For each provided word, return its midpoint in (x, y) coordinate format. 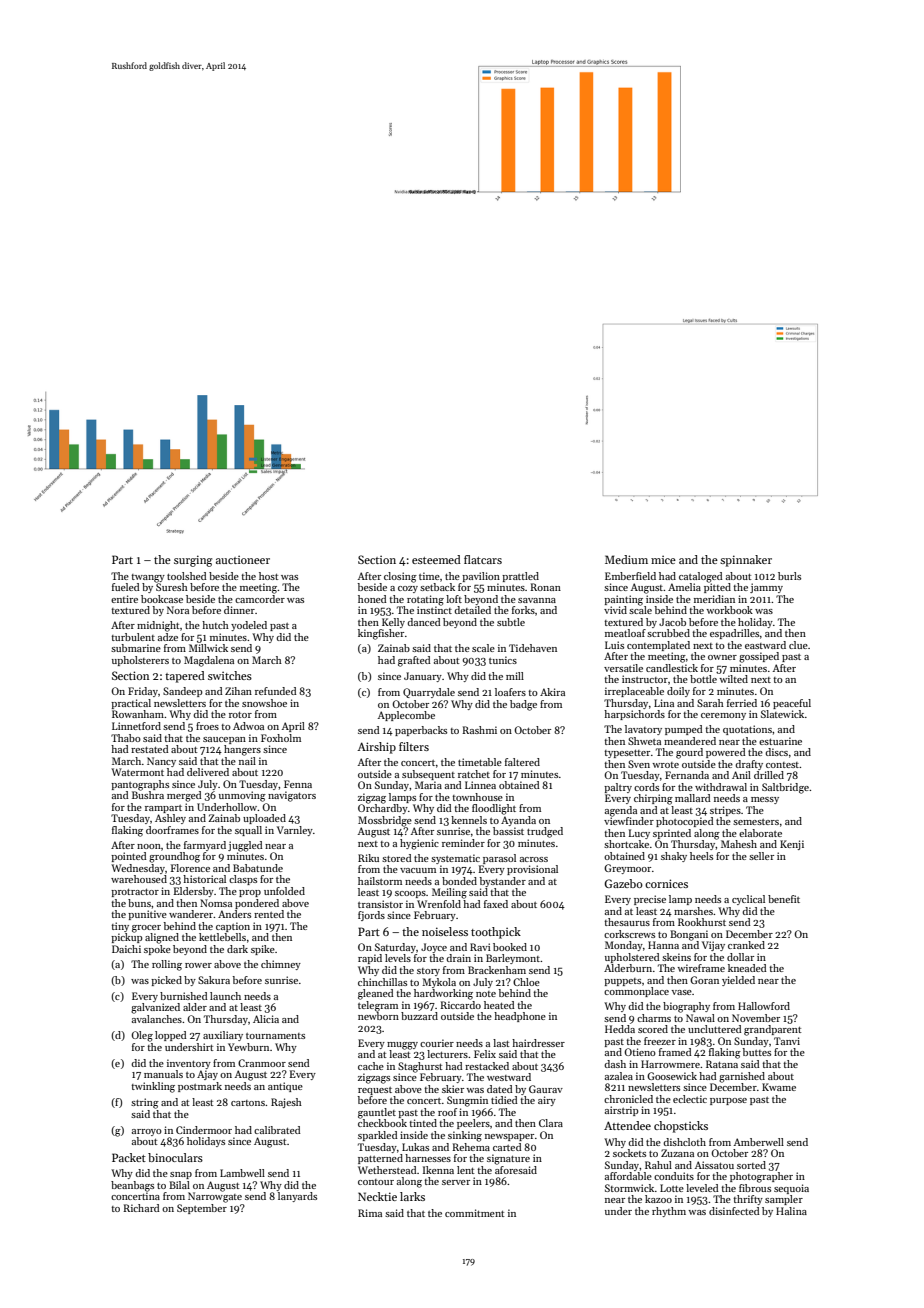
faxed (496, 904)
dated (500, 1089)
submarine (136, 648)
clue (798, 645)
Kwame (779, 1087)
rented (269, 914)
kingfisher (381, 634)
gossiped (759, 657)
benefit (784, 899)
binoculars (175, 1157)
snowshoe (264, 703)
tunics (503, 660)
